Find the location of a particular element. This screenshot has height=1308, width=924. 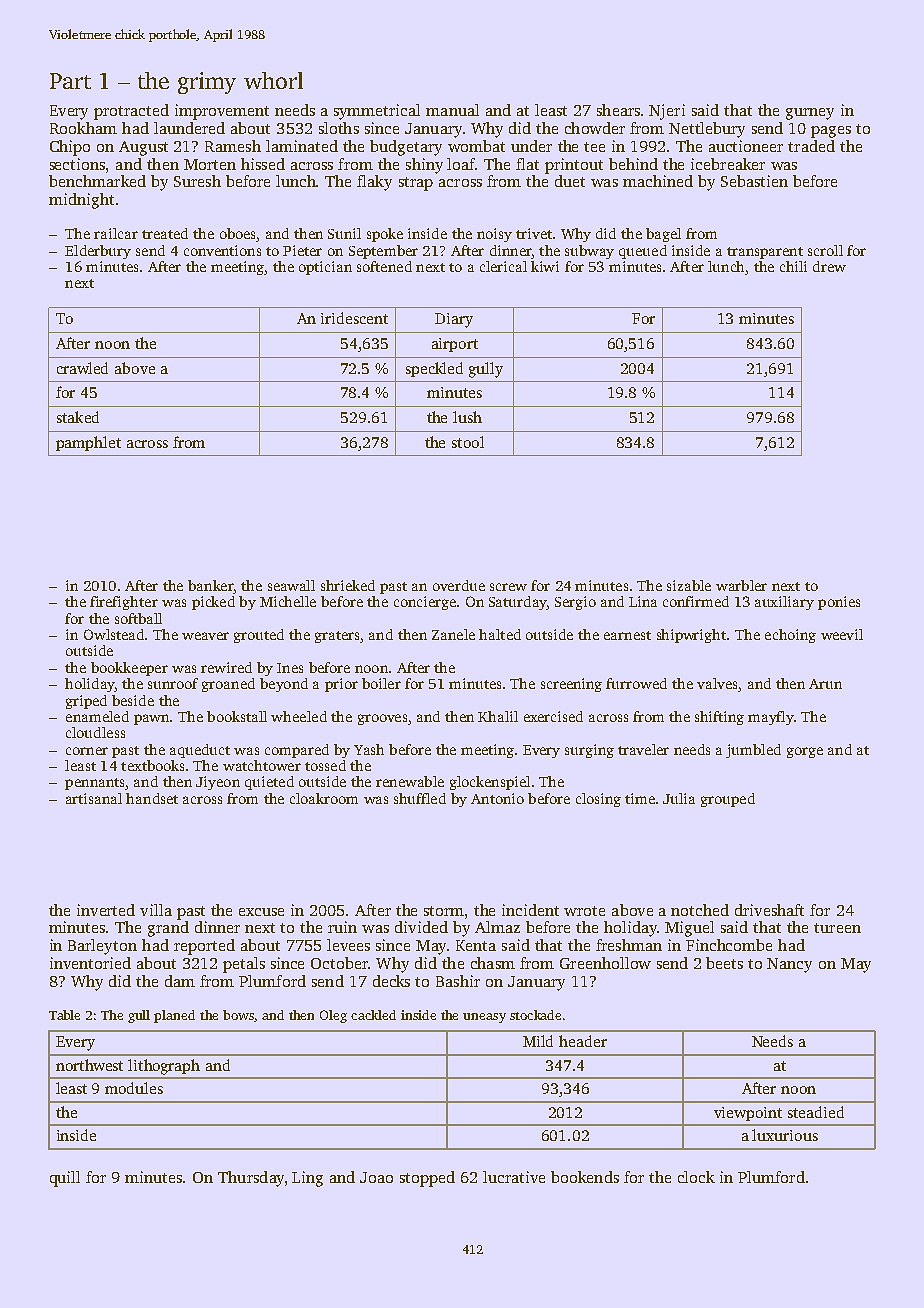

ponies is located at coordinates (839, 603).
